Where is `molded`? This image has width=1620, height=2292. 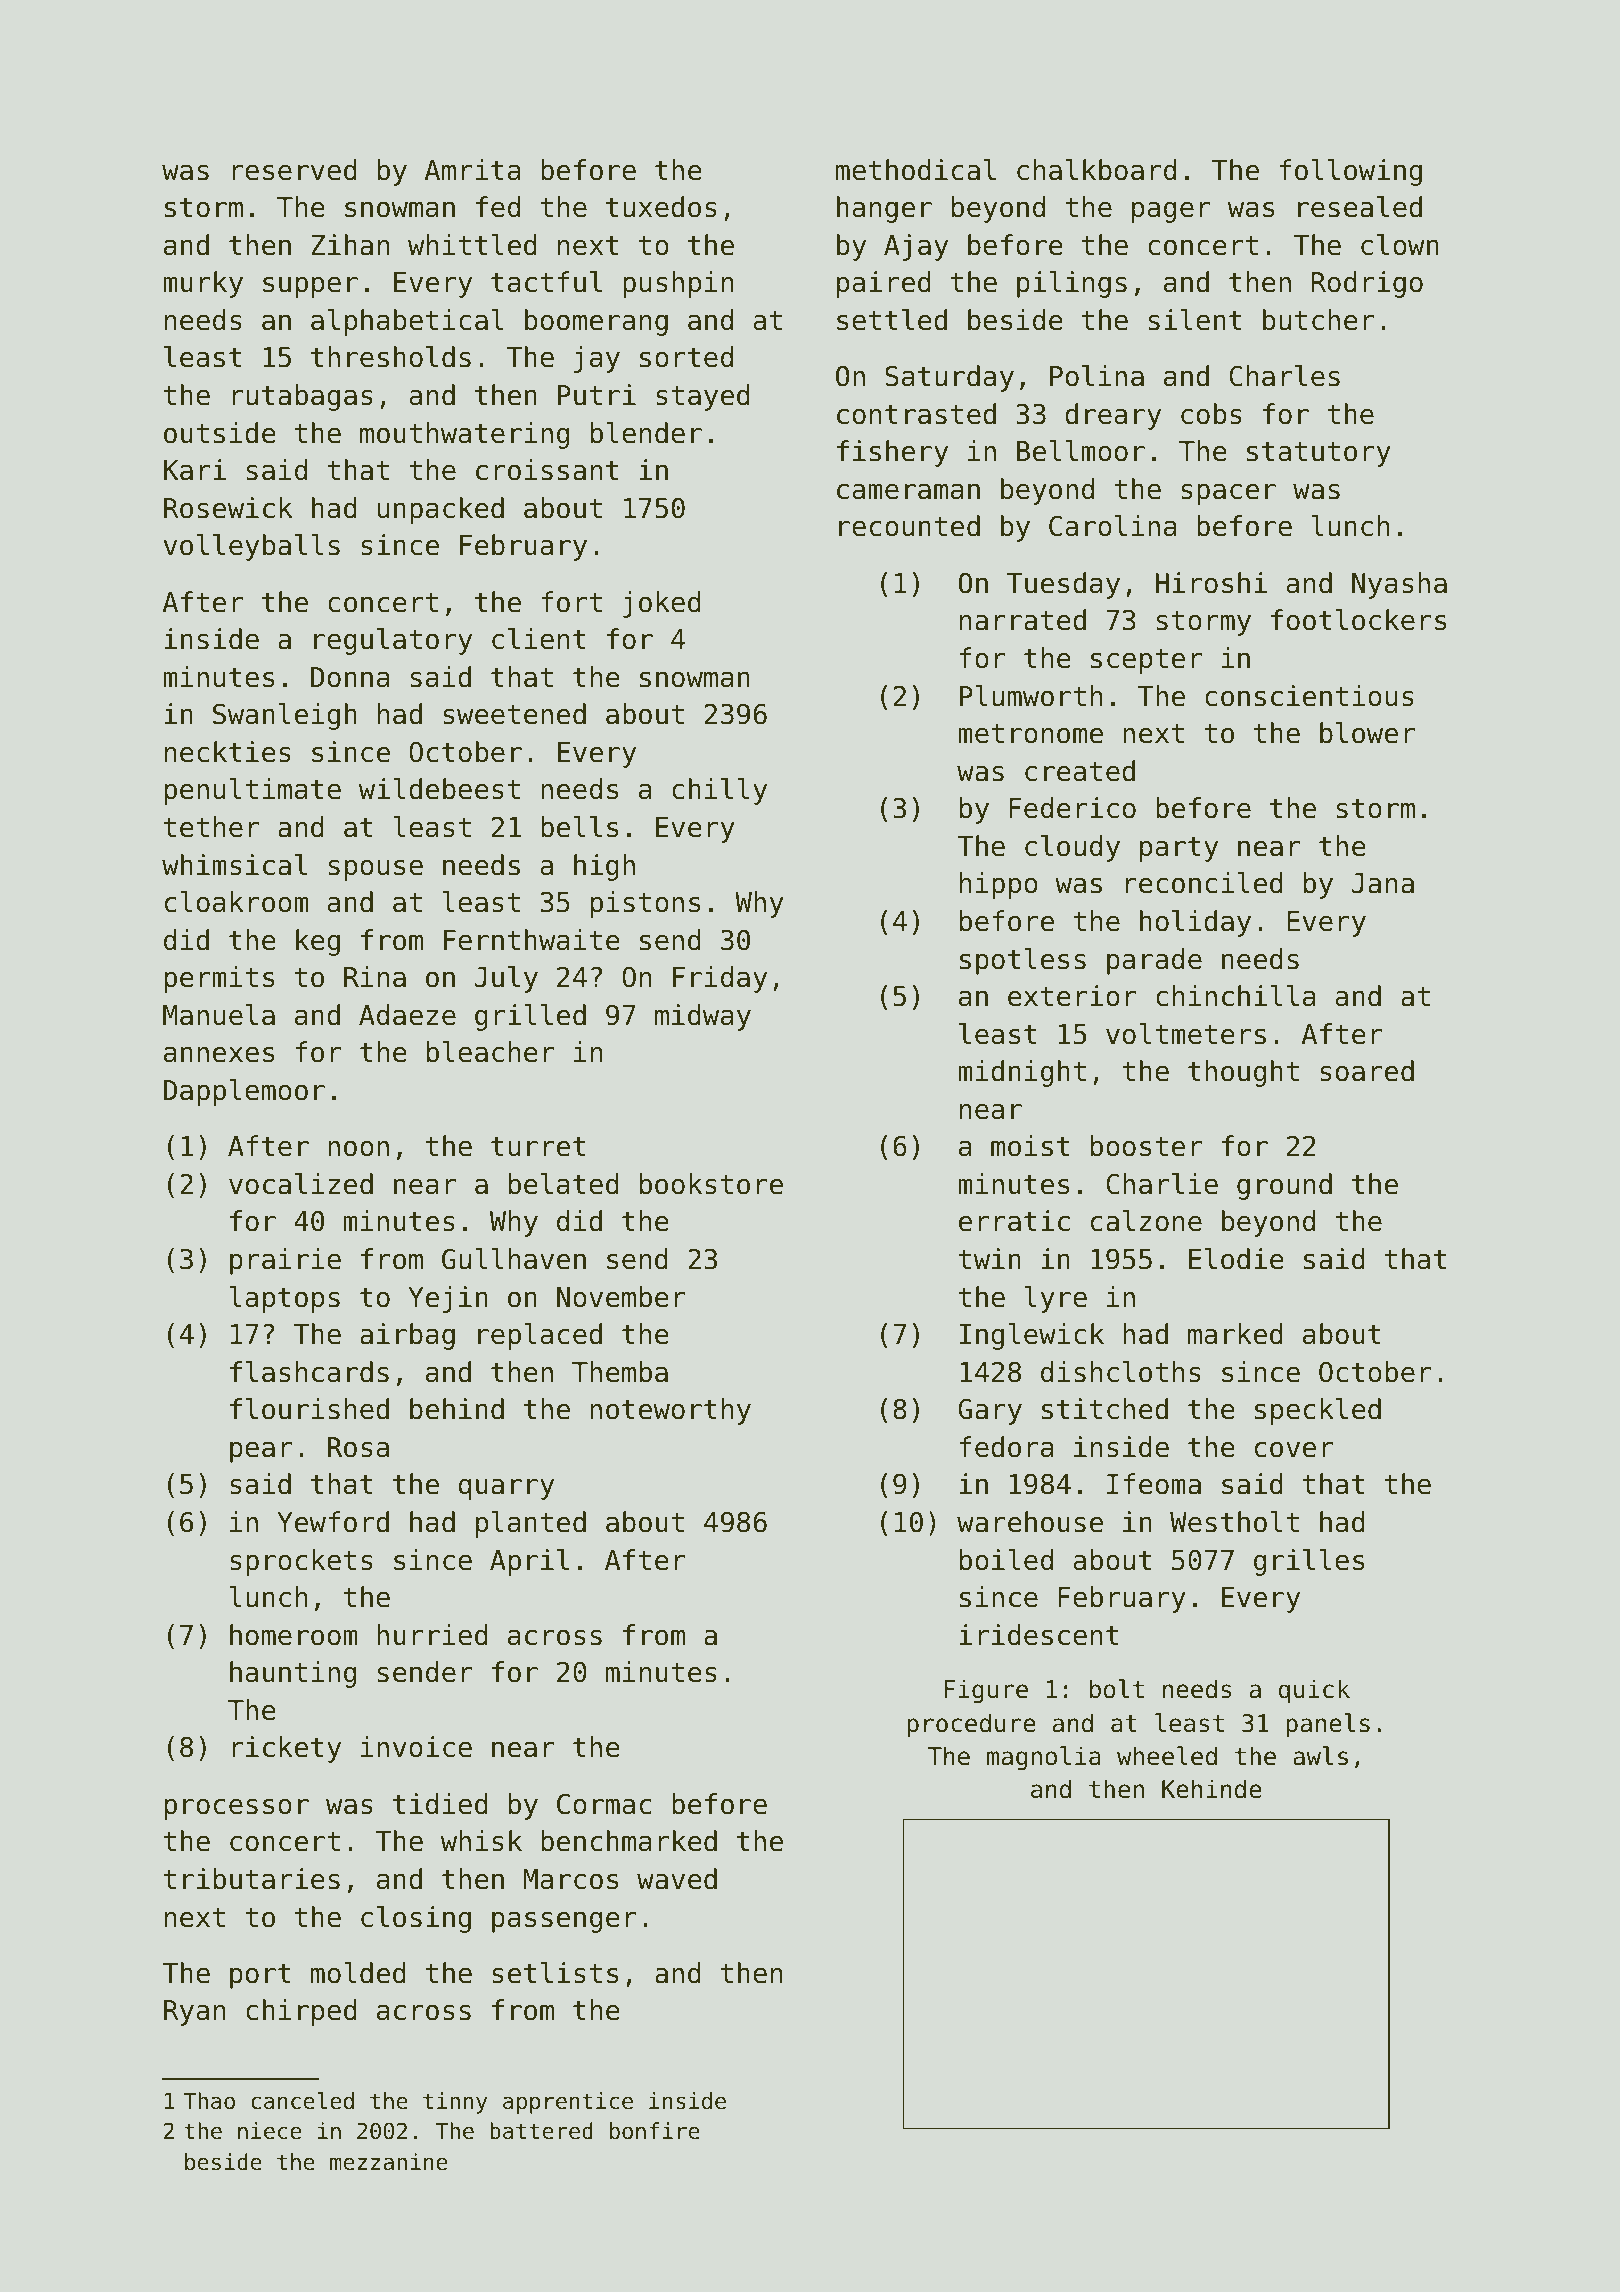
molded is located at coordinates (358, 1973).
